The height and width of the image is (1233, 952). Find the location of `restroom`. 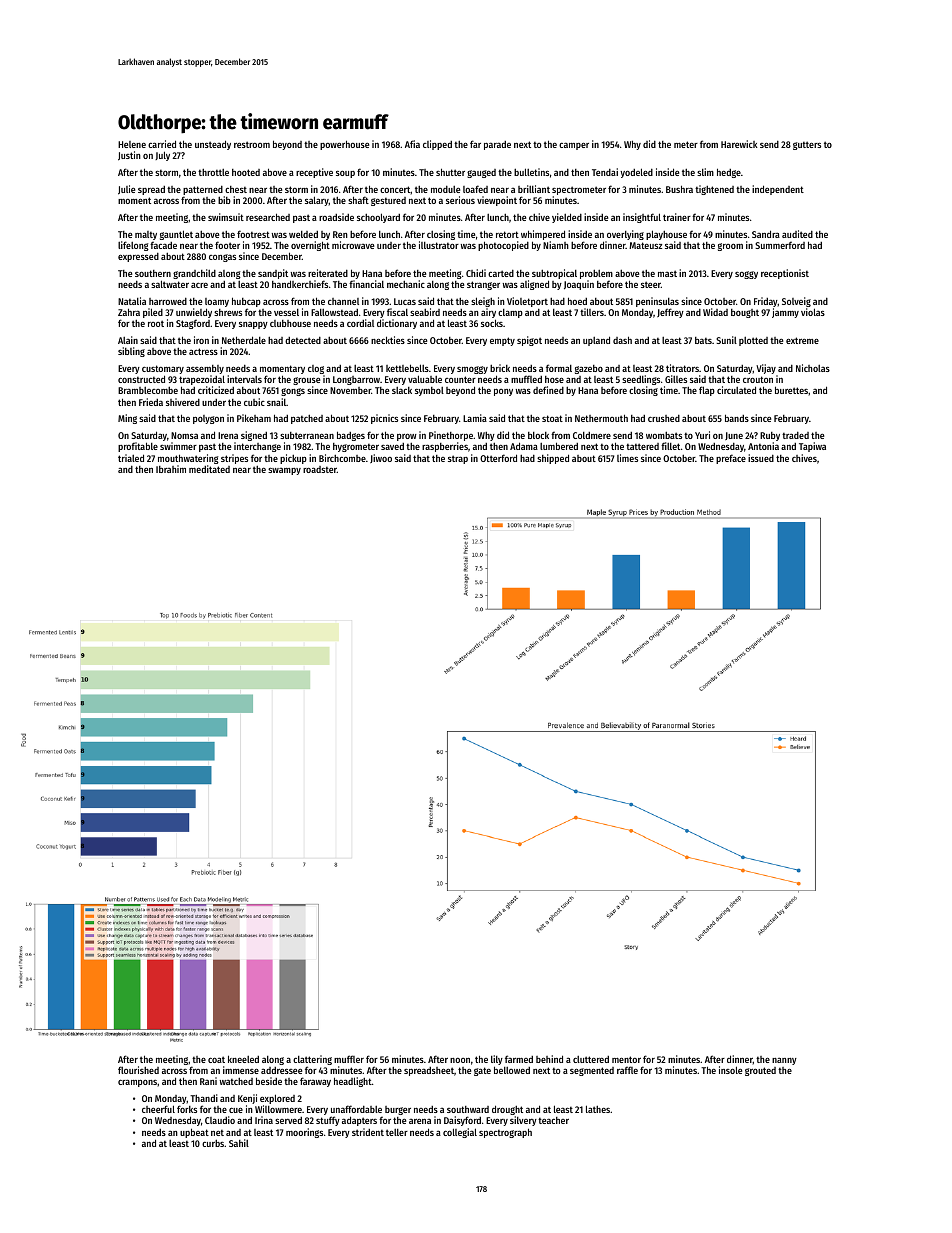

restroom is located at coordinates (252, 144).
